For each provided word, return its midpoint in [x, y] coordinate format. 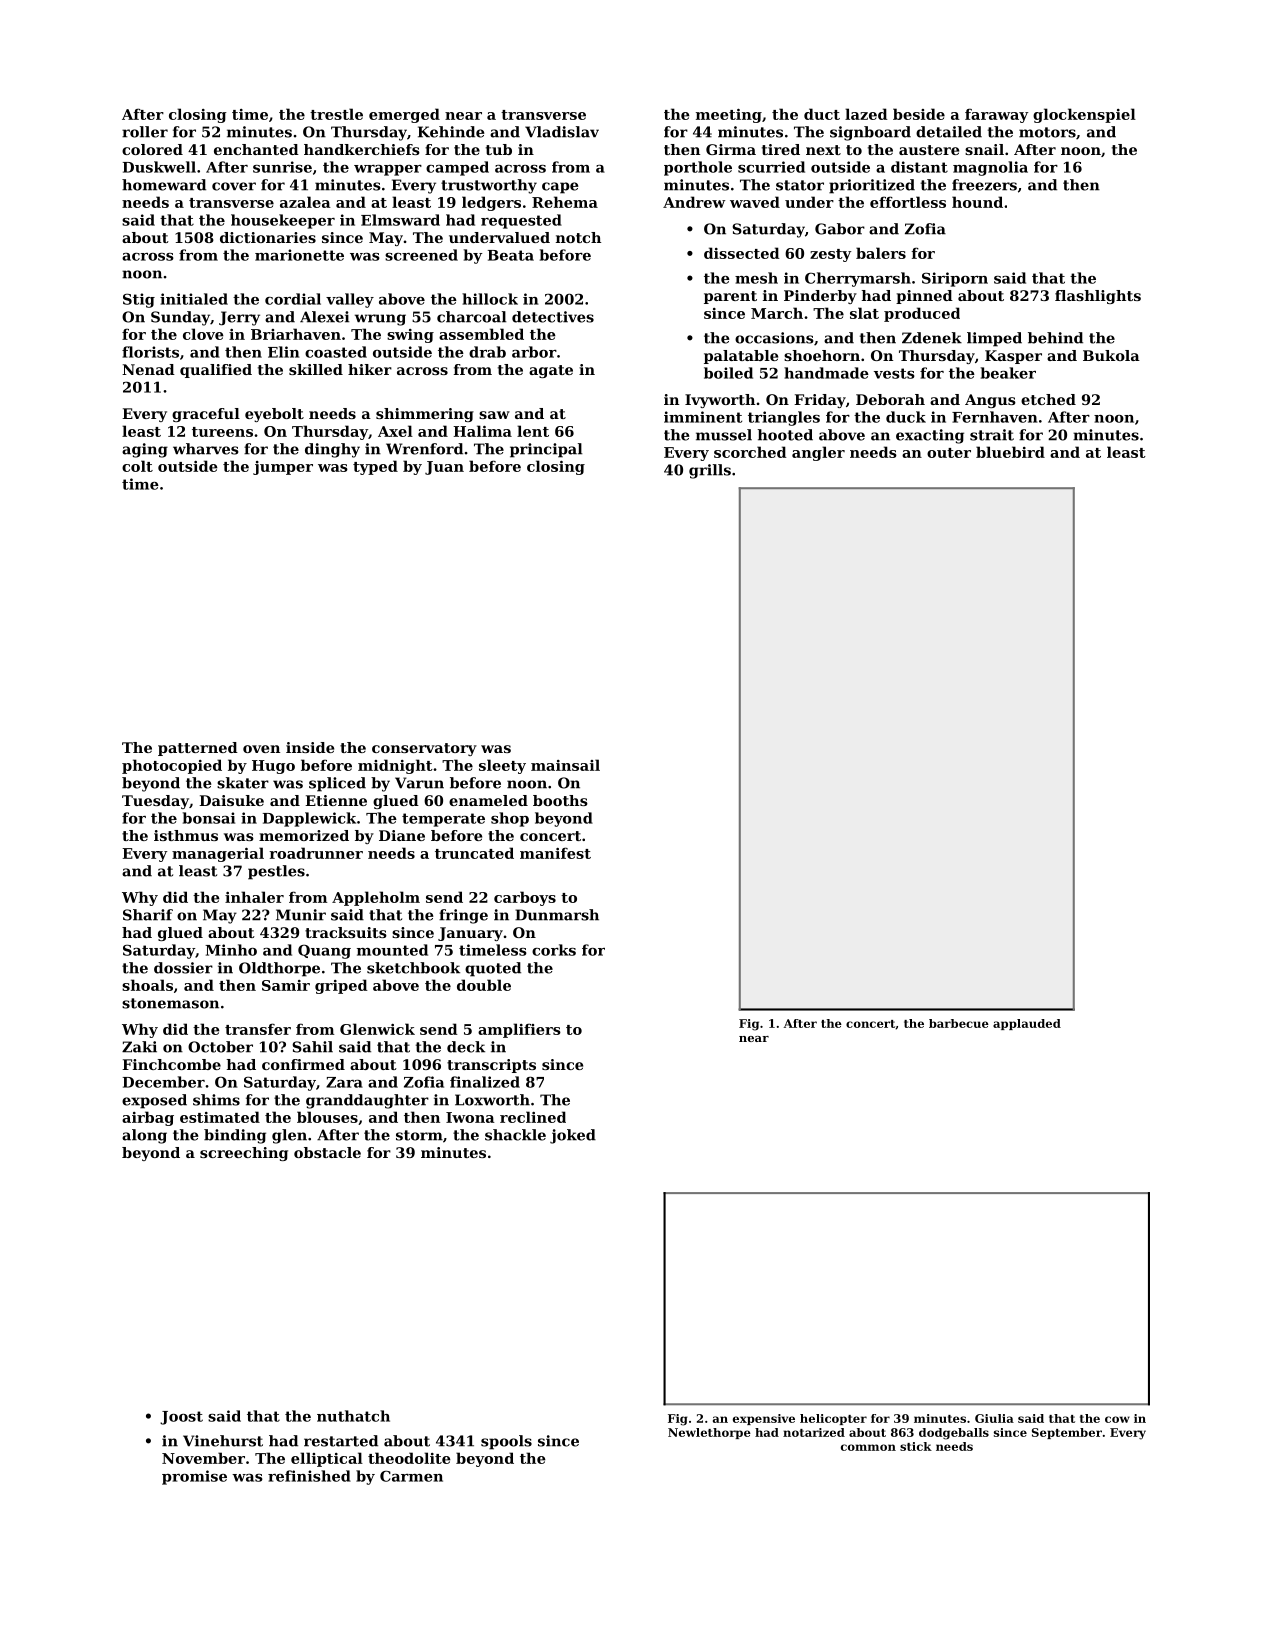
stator [800, 185]
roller [145, 132]
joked [573, 1136]
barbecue [959, 1023]
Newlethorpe [709, 1433]
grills [710, 471]
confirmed [303, 1064]
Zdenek [932, 338]
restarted [341, 1441]
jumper [283, 468]
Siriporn [955, 279]
